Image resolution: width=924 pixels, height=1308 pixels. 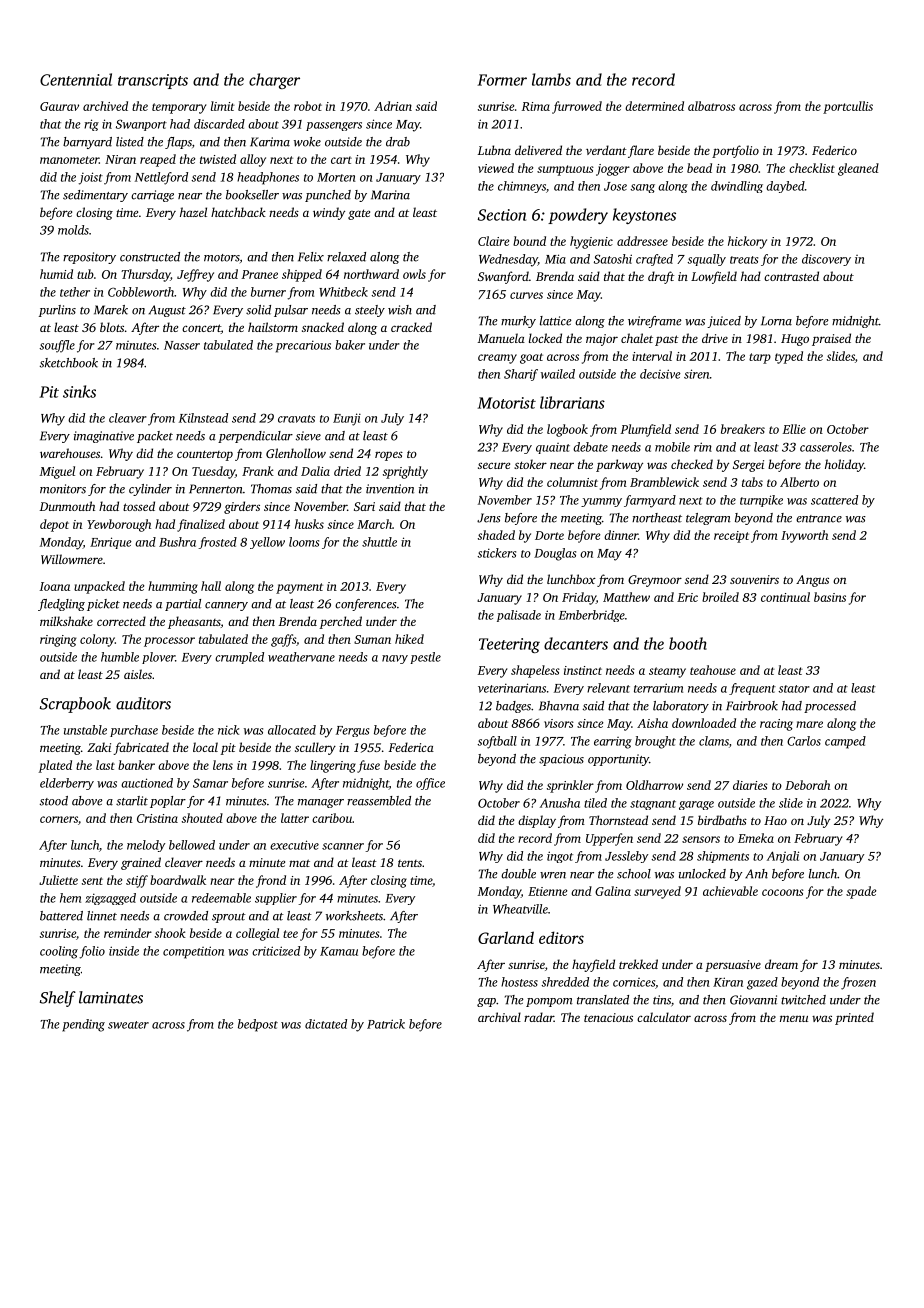 What do you see at coordinates (826, 447) in the screenshot?
I see `casseroles` at bounding box center [826, 447].
